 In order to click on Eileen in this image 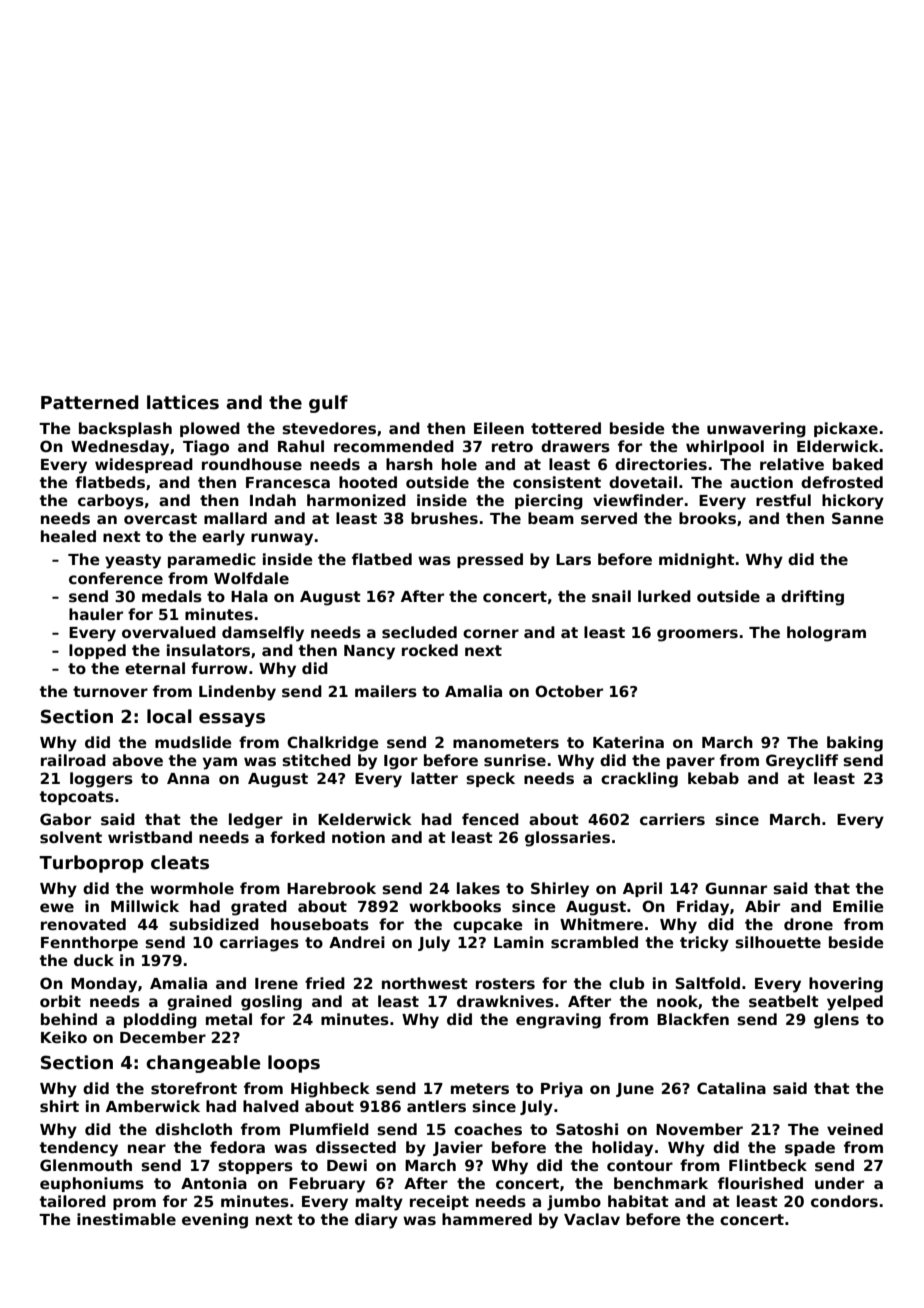, I will do `click(499, 428)`.
